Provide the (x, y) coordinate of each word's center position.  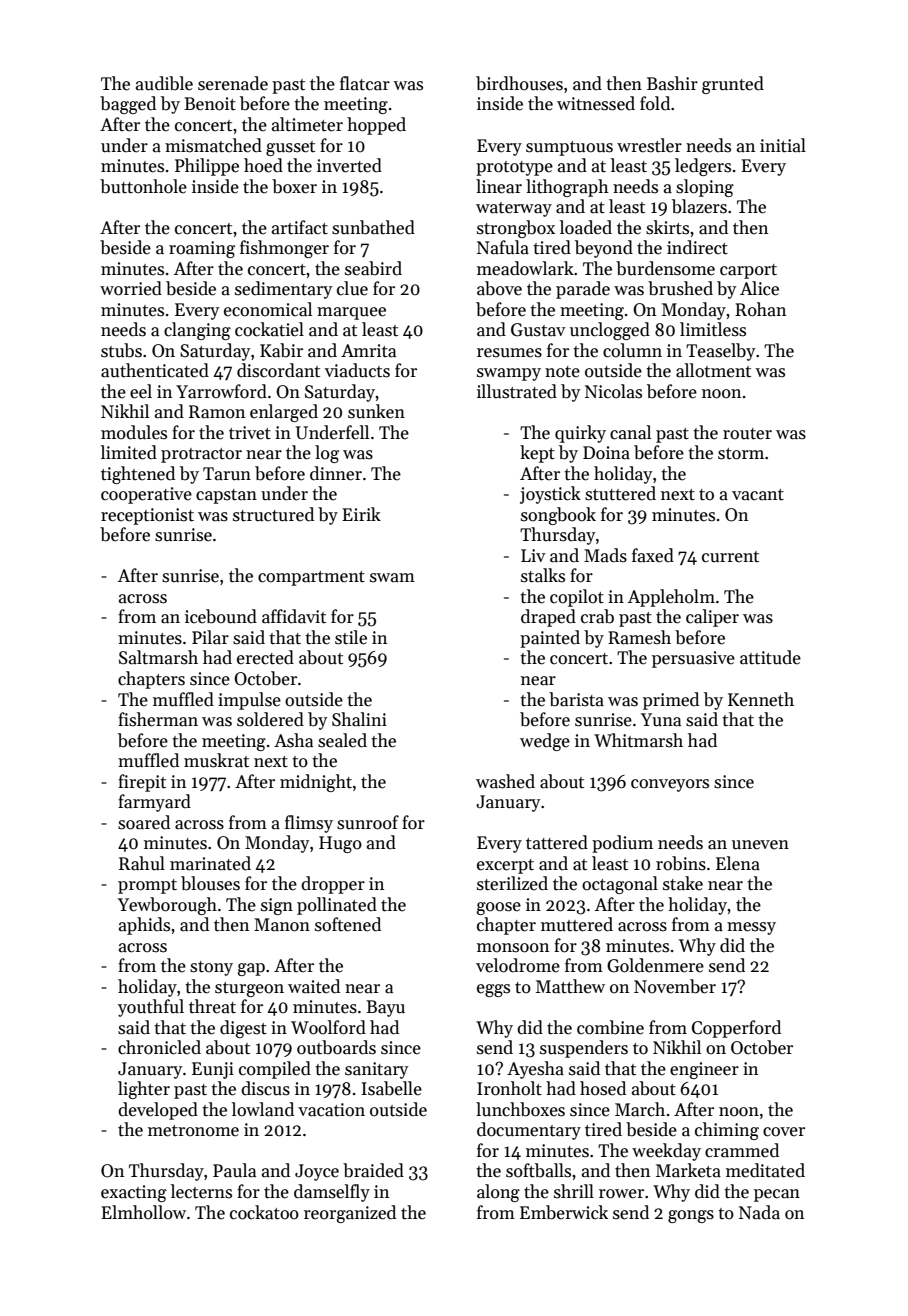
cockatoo (264, 1212)
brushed (680, 288)
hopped (376, 126)
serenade (233, 83)
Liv (533, 555)
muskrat (216, 760)
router (747, 434)
